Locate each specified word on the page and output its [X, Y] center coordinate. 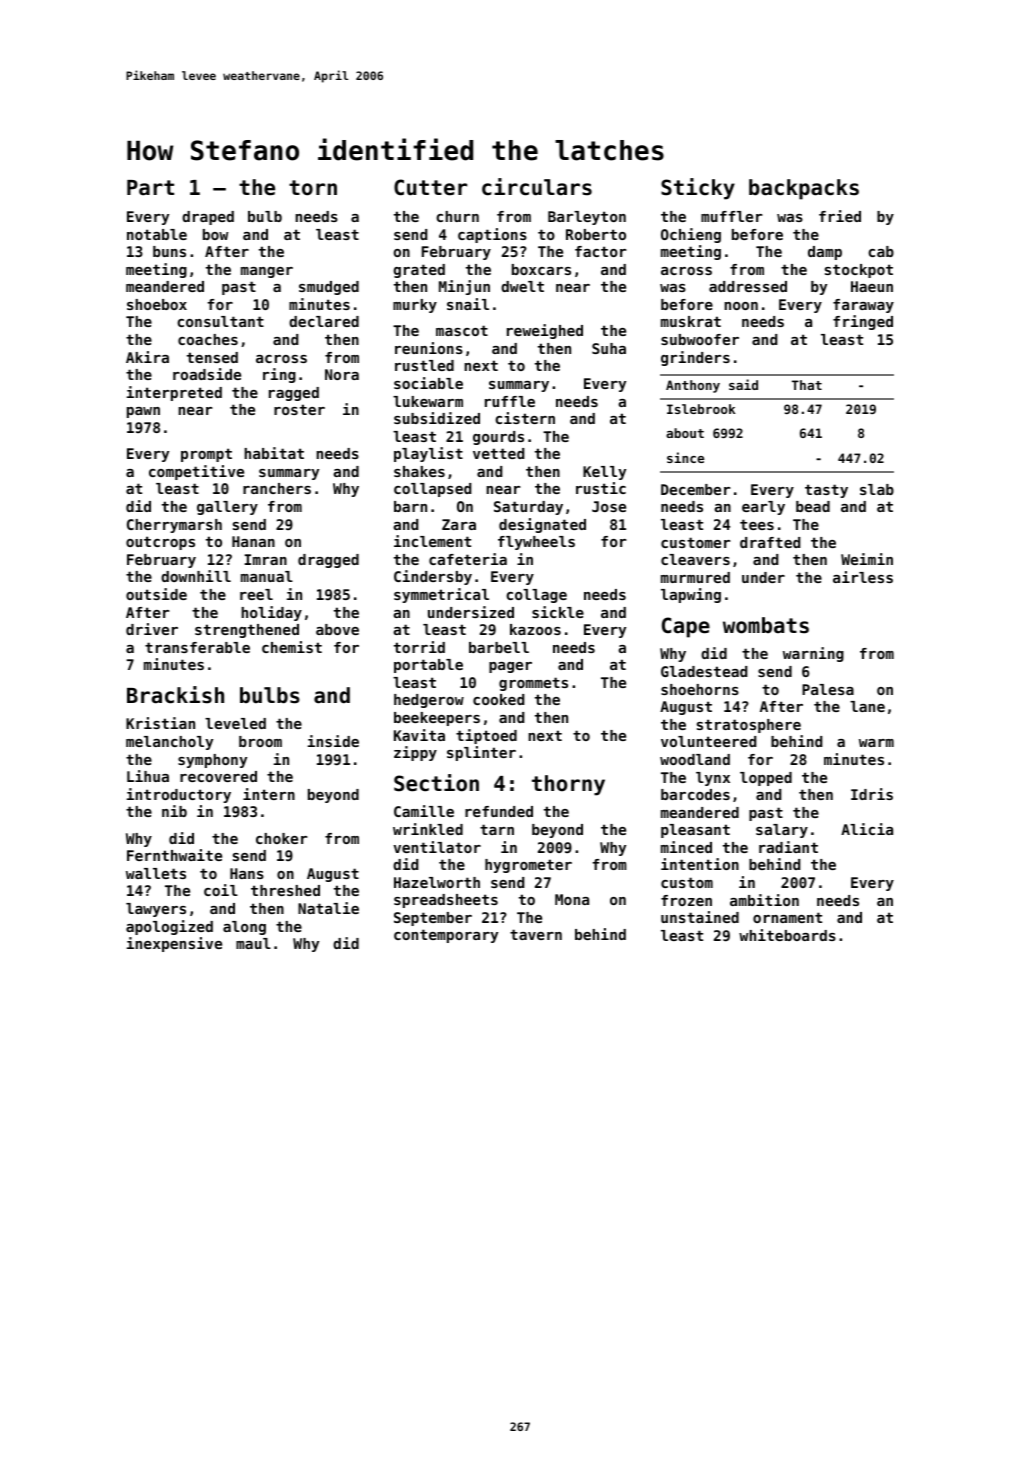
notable [157, 234]
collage [536, 596]
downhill [196, 576]
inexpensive [174, 944]
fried [840, 216]
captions [492, 235]
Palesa [828, 689]
